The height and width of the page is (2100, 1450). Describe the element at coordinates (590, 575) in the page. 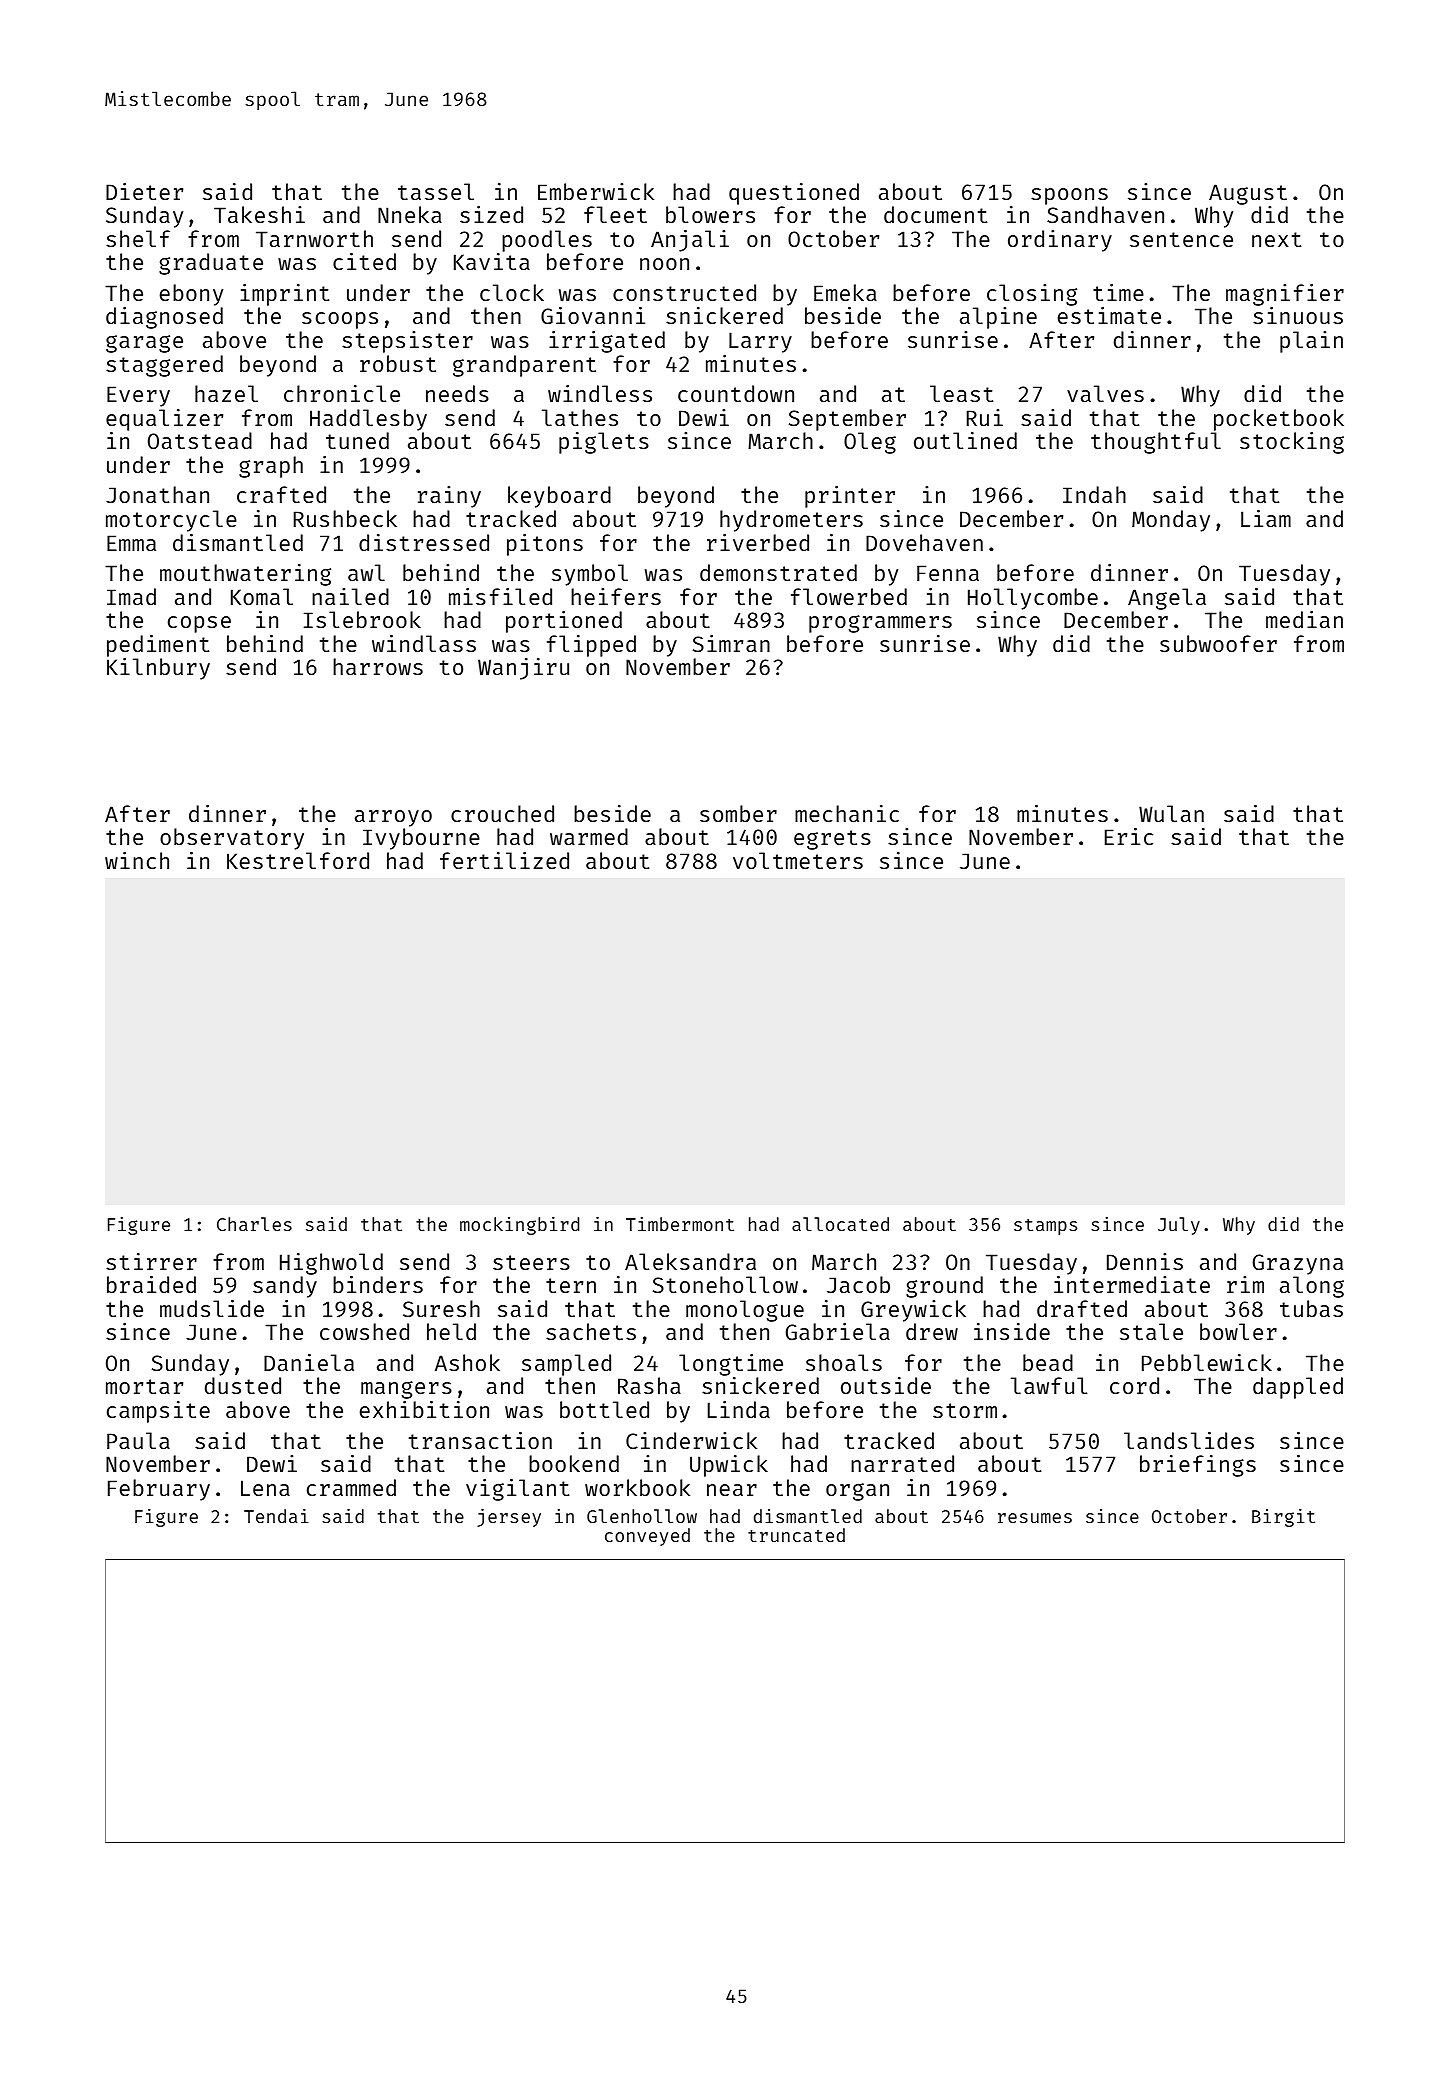

I see `symbol` at that location.
